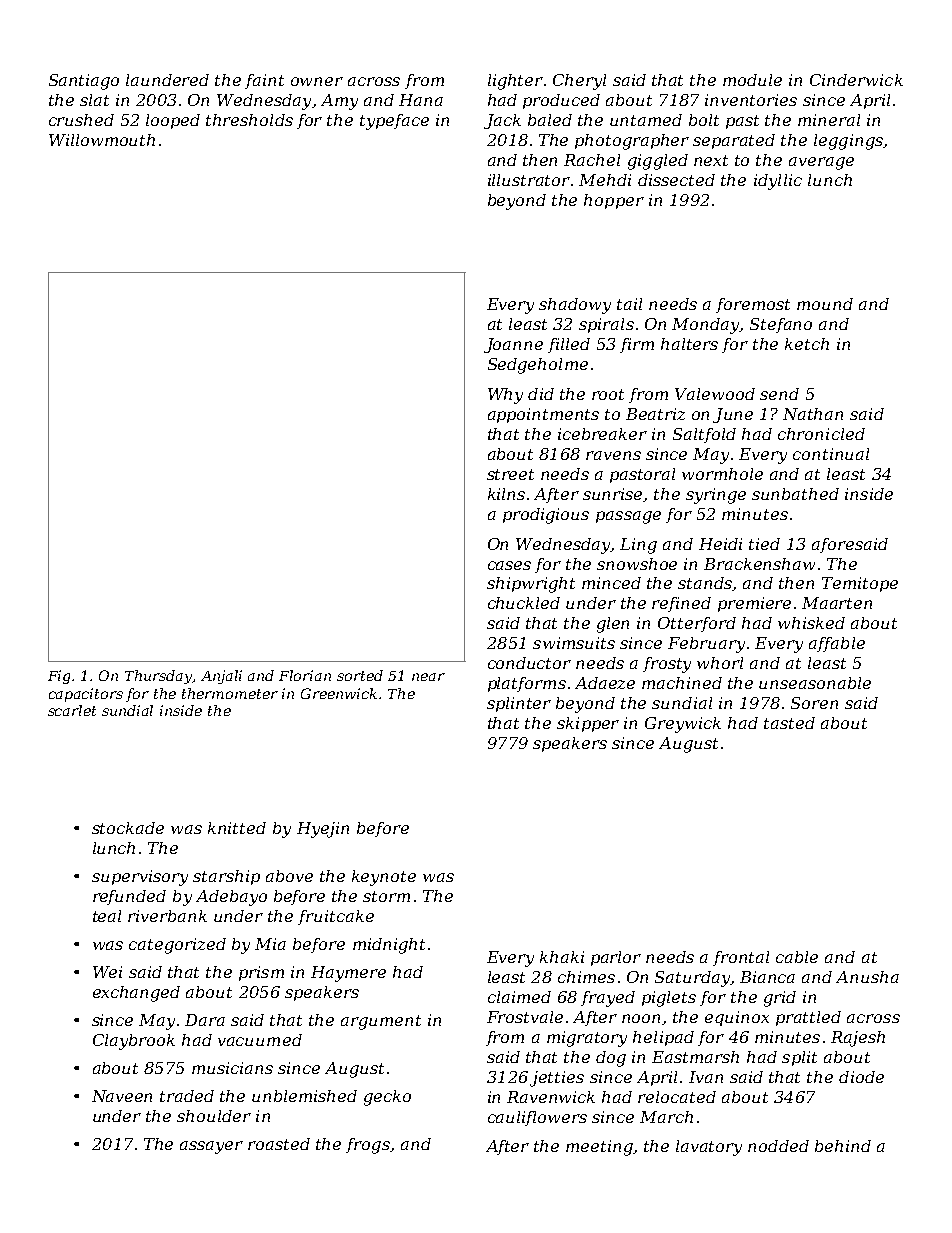 The height and width of the screenshot is (1233, 952). I want to click on tied, so click(764, 544).
